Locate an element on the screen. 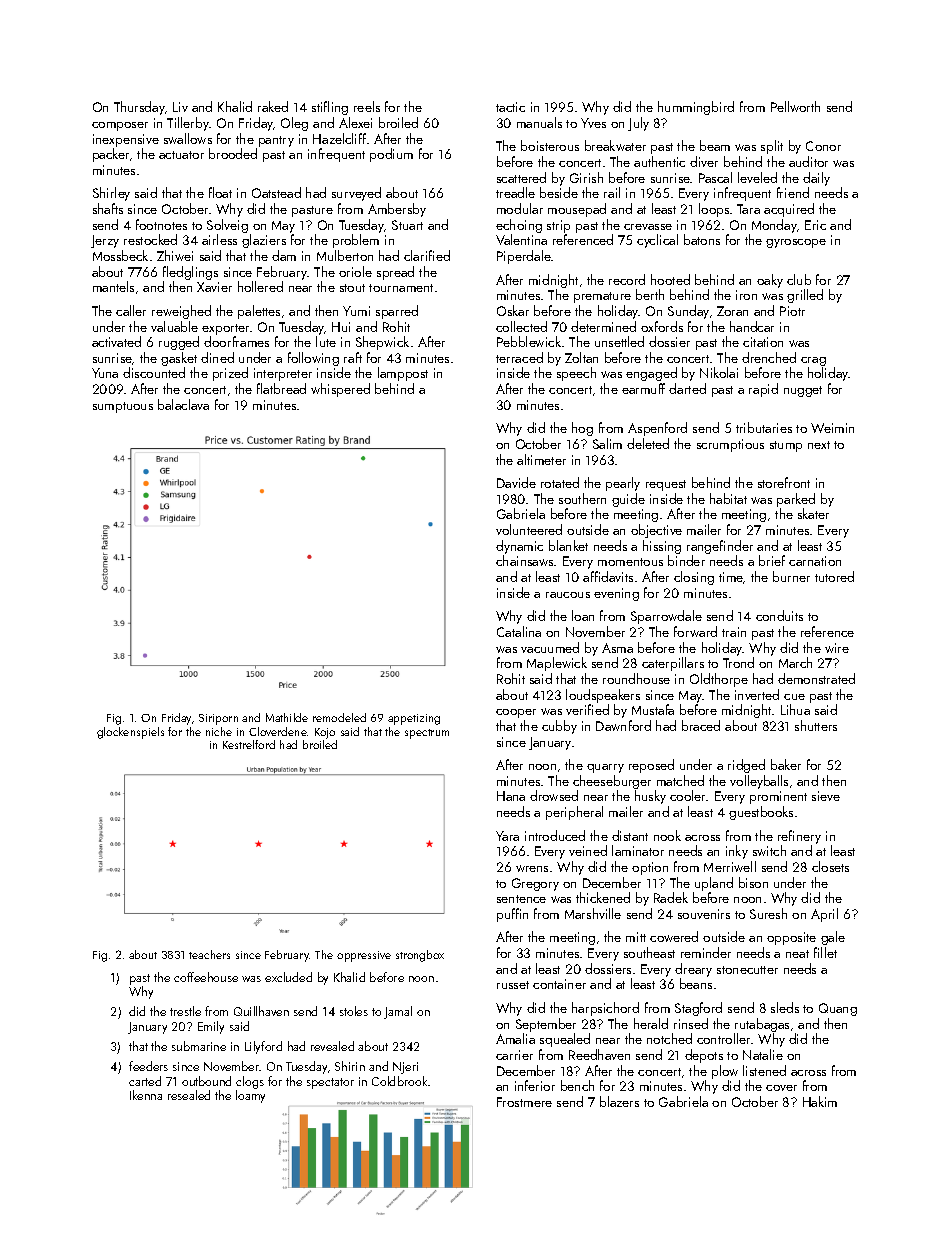 The image size is (952, 1233). Pellworth is located at coordinates (795, 106).
